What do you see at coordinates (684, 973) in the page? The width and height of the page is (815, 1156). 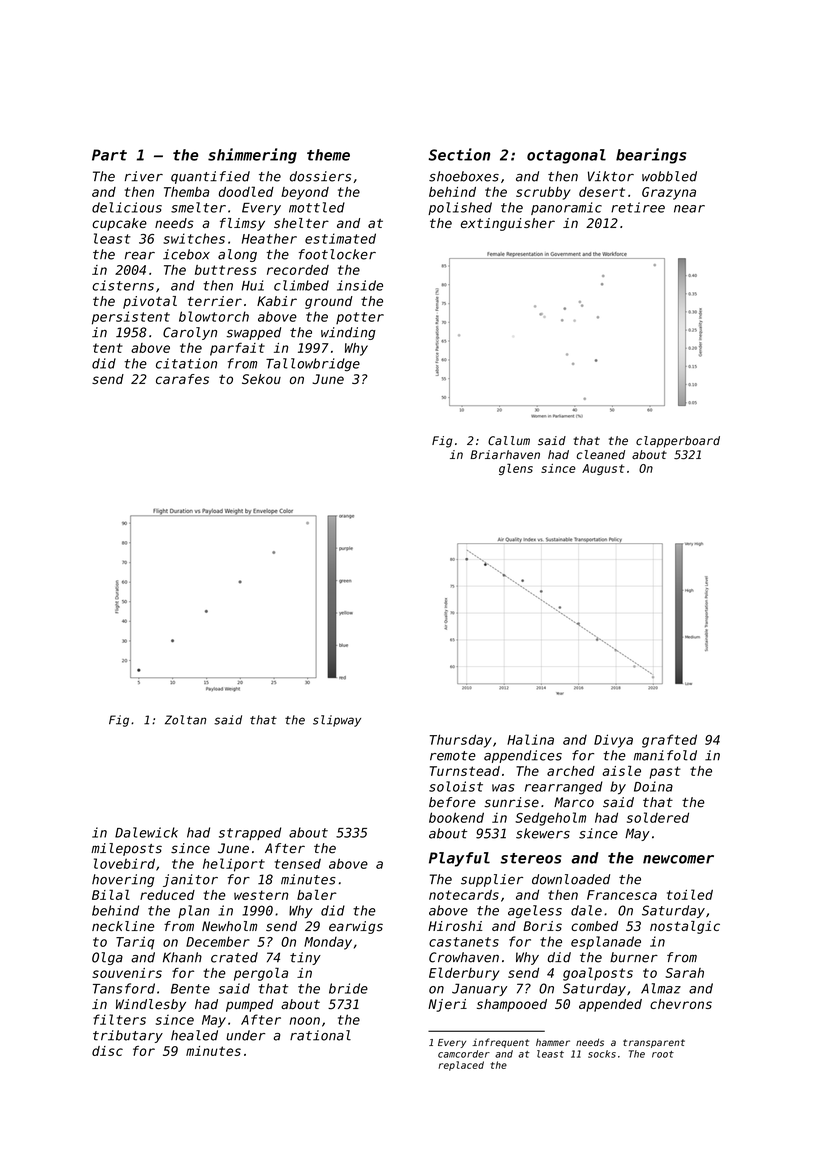 I see `Sarah` at bounding box center [684, 973].
